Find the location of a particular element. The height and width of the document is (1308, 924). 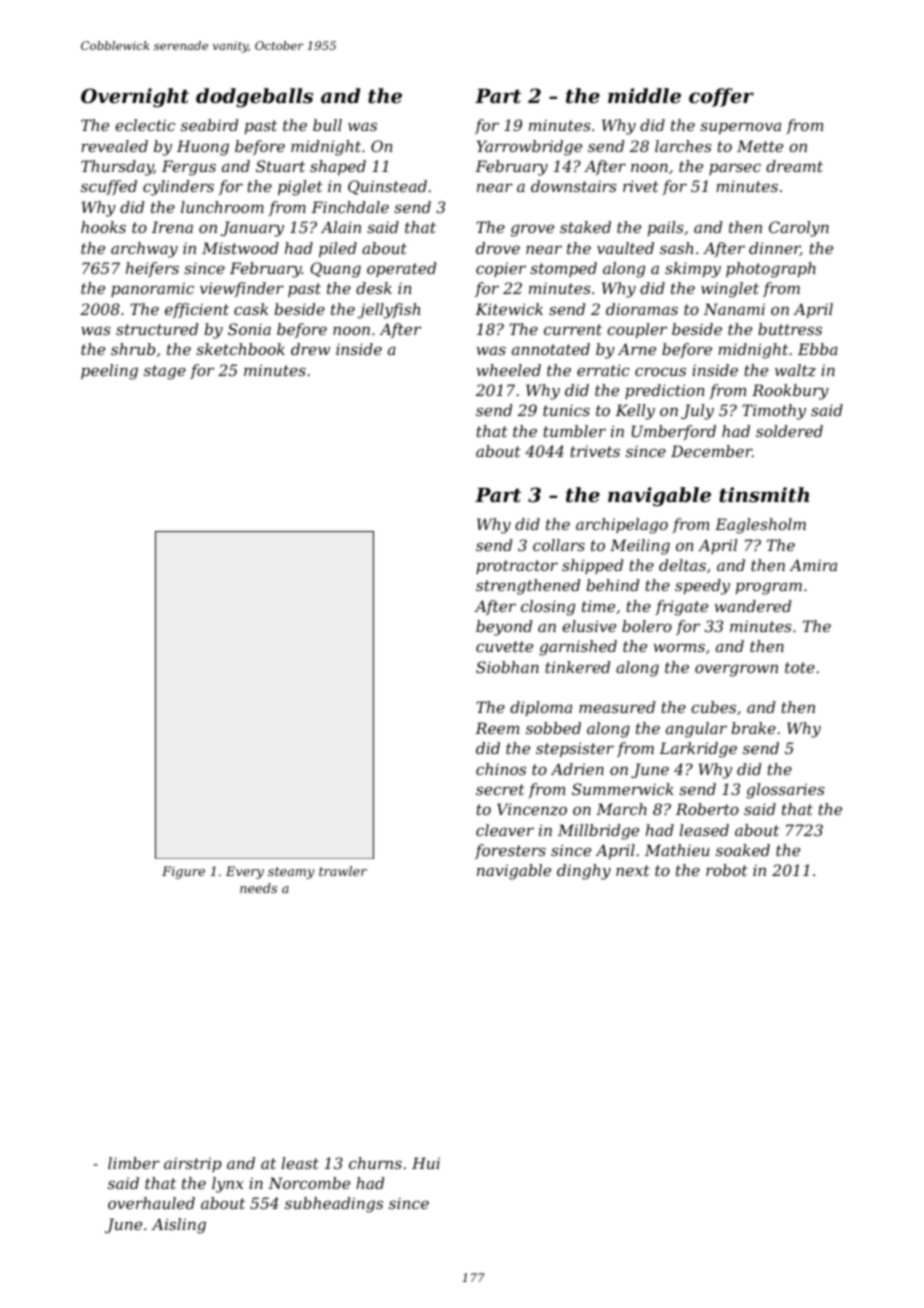

dinghy is located at coordinates (584, 872).
